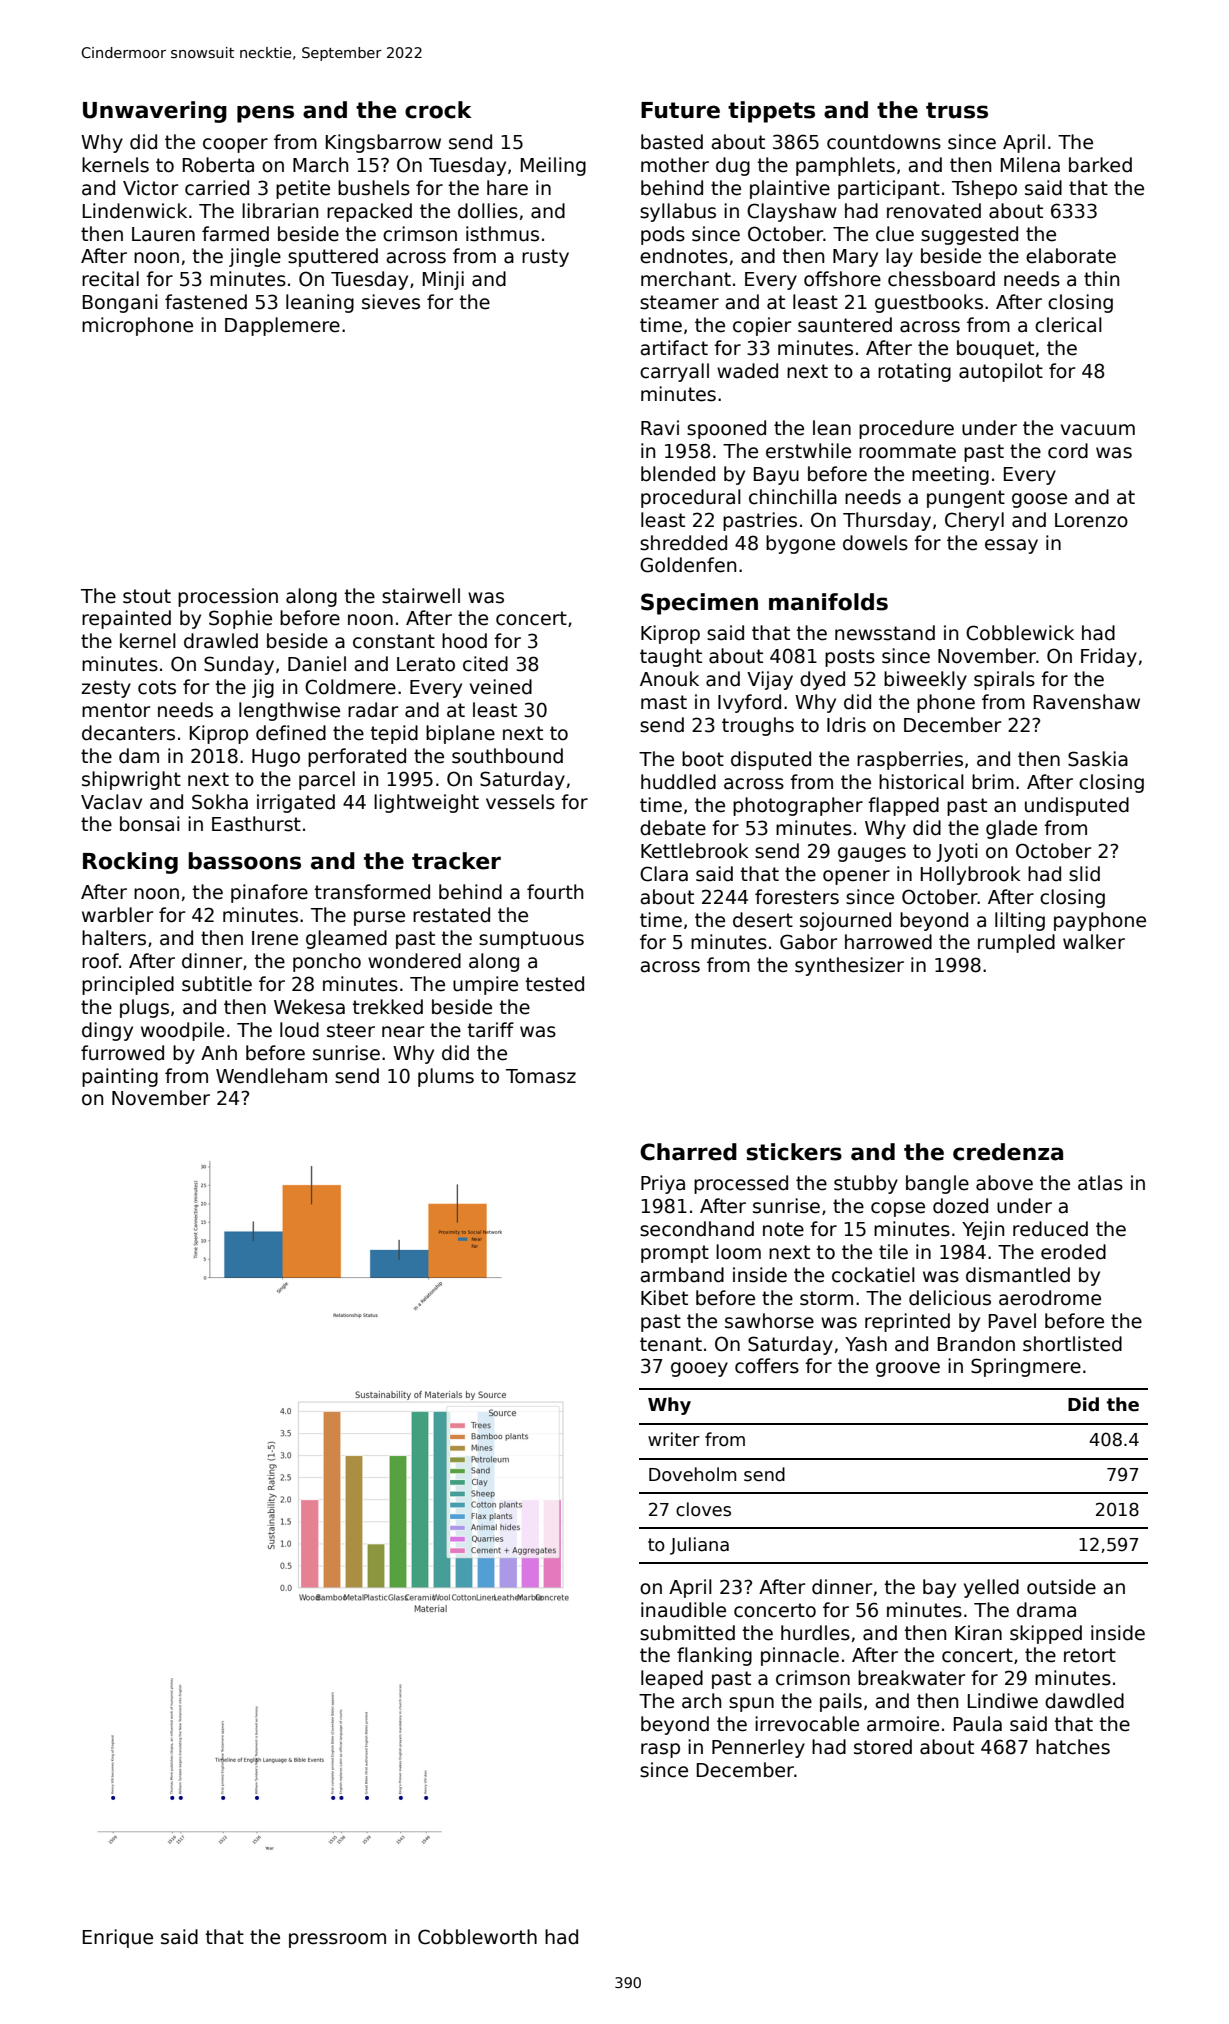  I want to click on copse, so click(898, 1209).
